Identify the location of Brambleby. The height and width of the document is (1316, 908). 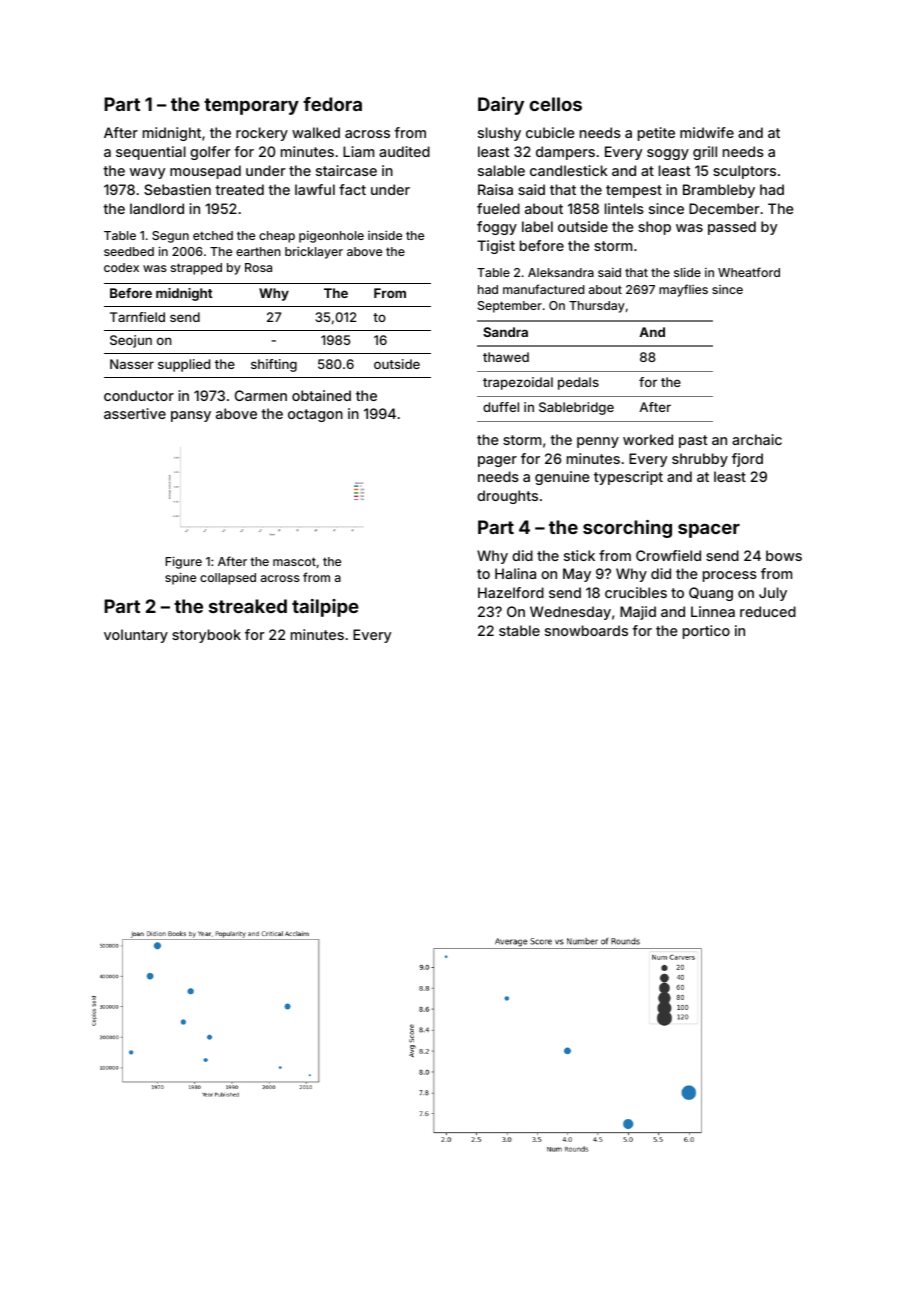
(719, 191).
